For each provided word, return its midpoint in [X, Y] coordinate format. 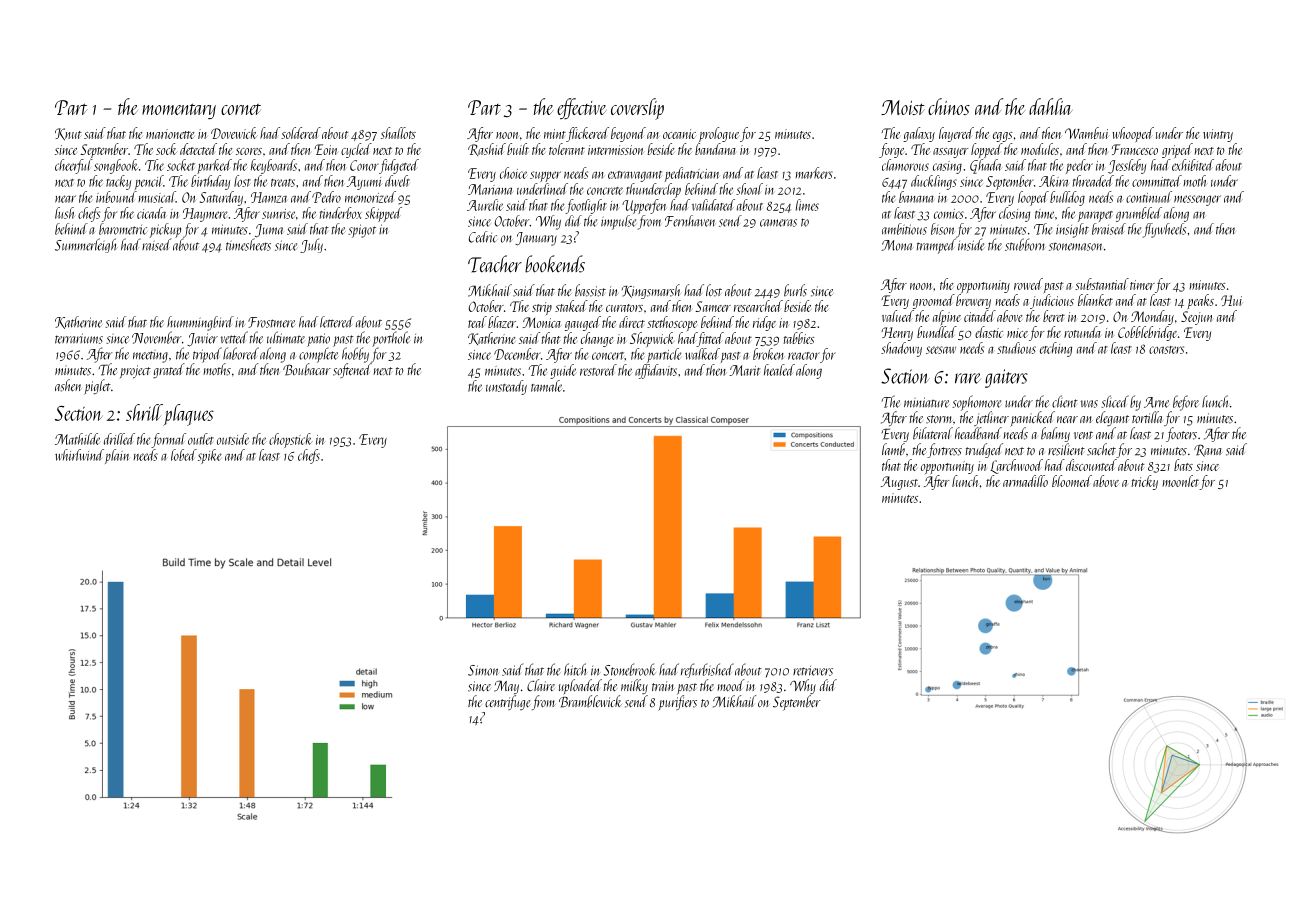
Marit [744, 370]
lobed [184, 455]
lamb [893, 449]
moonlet [1181, 481]
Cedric [483, 237]
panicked [1032, 419]
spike [209, 456]
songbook [116, 166]
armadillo [1025, 481]
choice [513, 173]
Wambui [1087, 133]
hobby [355, 355]
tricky [1144, 482]
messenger [1197, 200]
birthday [210, 182]
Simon [483, 670]
